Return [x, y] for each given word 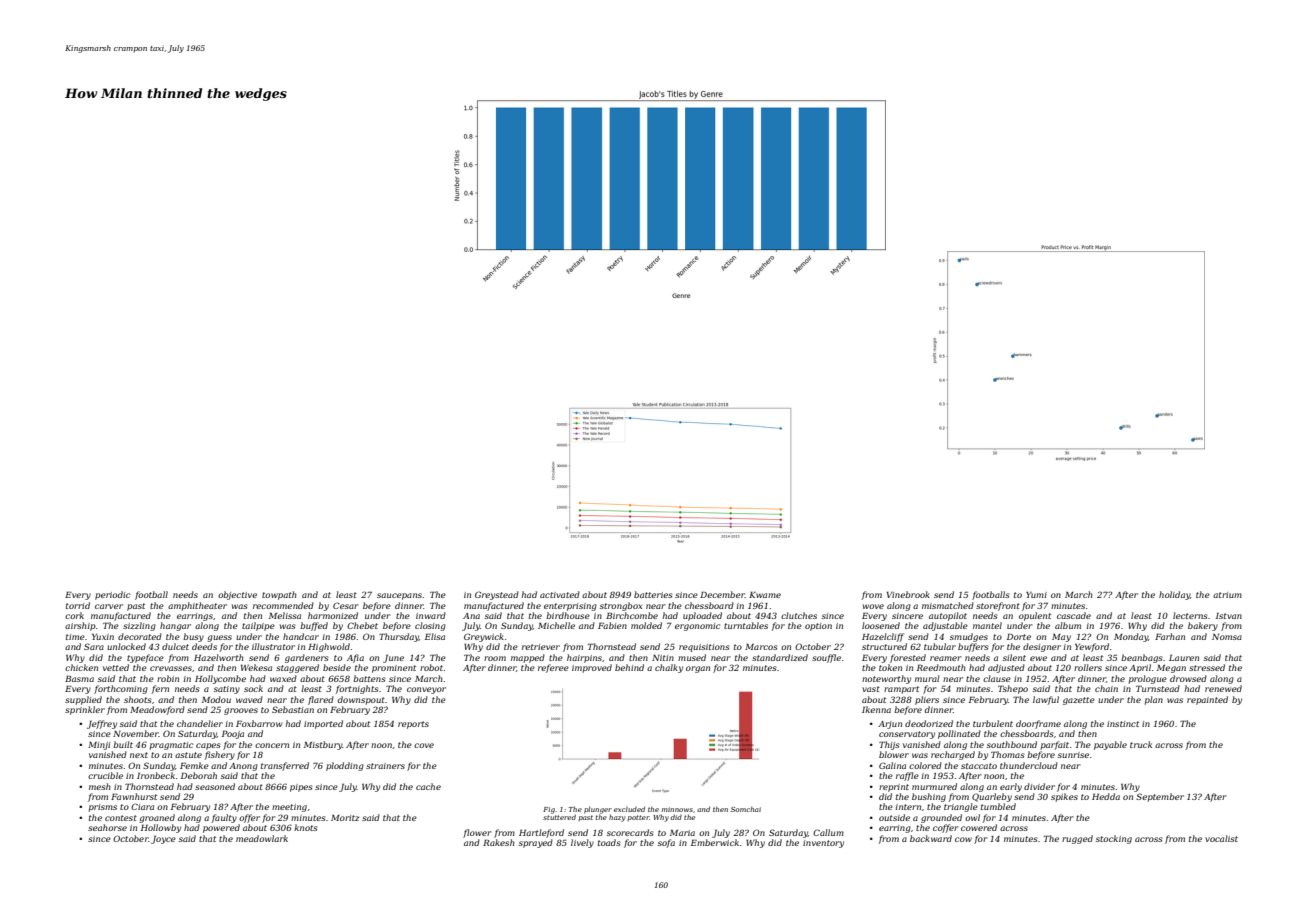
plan [1154, 700]
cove [424, 745]
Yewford [1092, 647]
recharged [953, 755]
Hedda [1106, 796]
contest [121, 818]
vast [871, 689]
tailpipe [258, 626]
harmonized [333, 615]
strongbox [621, 606]
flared [321, 700]
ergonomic [697, 627]
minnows [677, 809]
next [139, 755]
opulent [1035, 616]
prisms [103, 808]
